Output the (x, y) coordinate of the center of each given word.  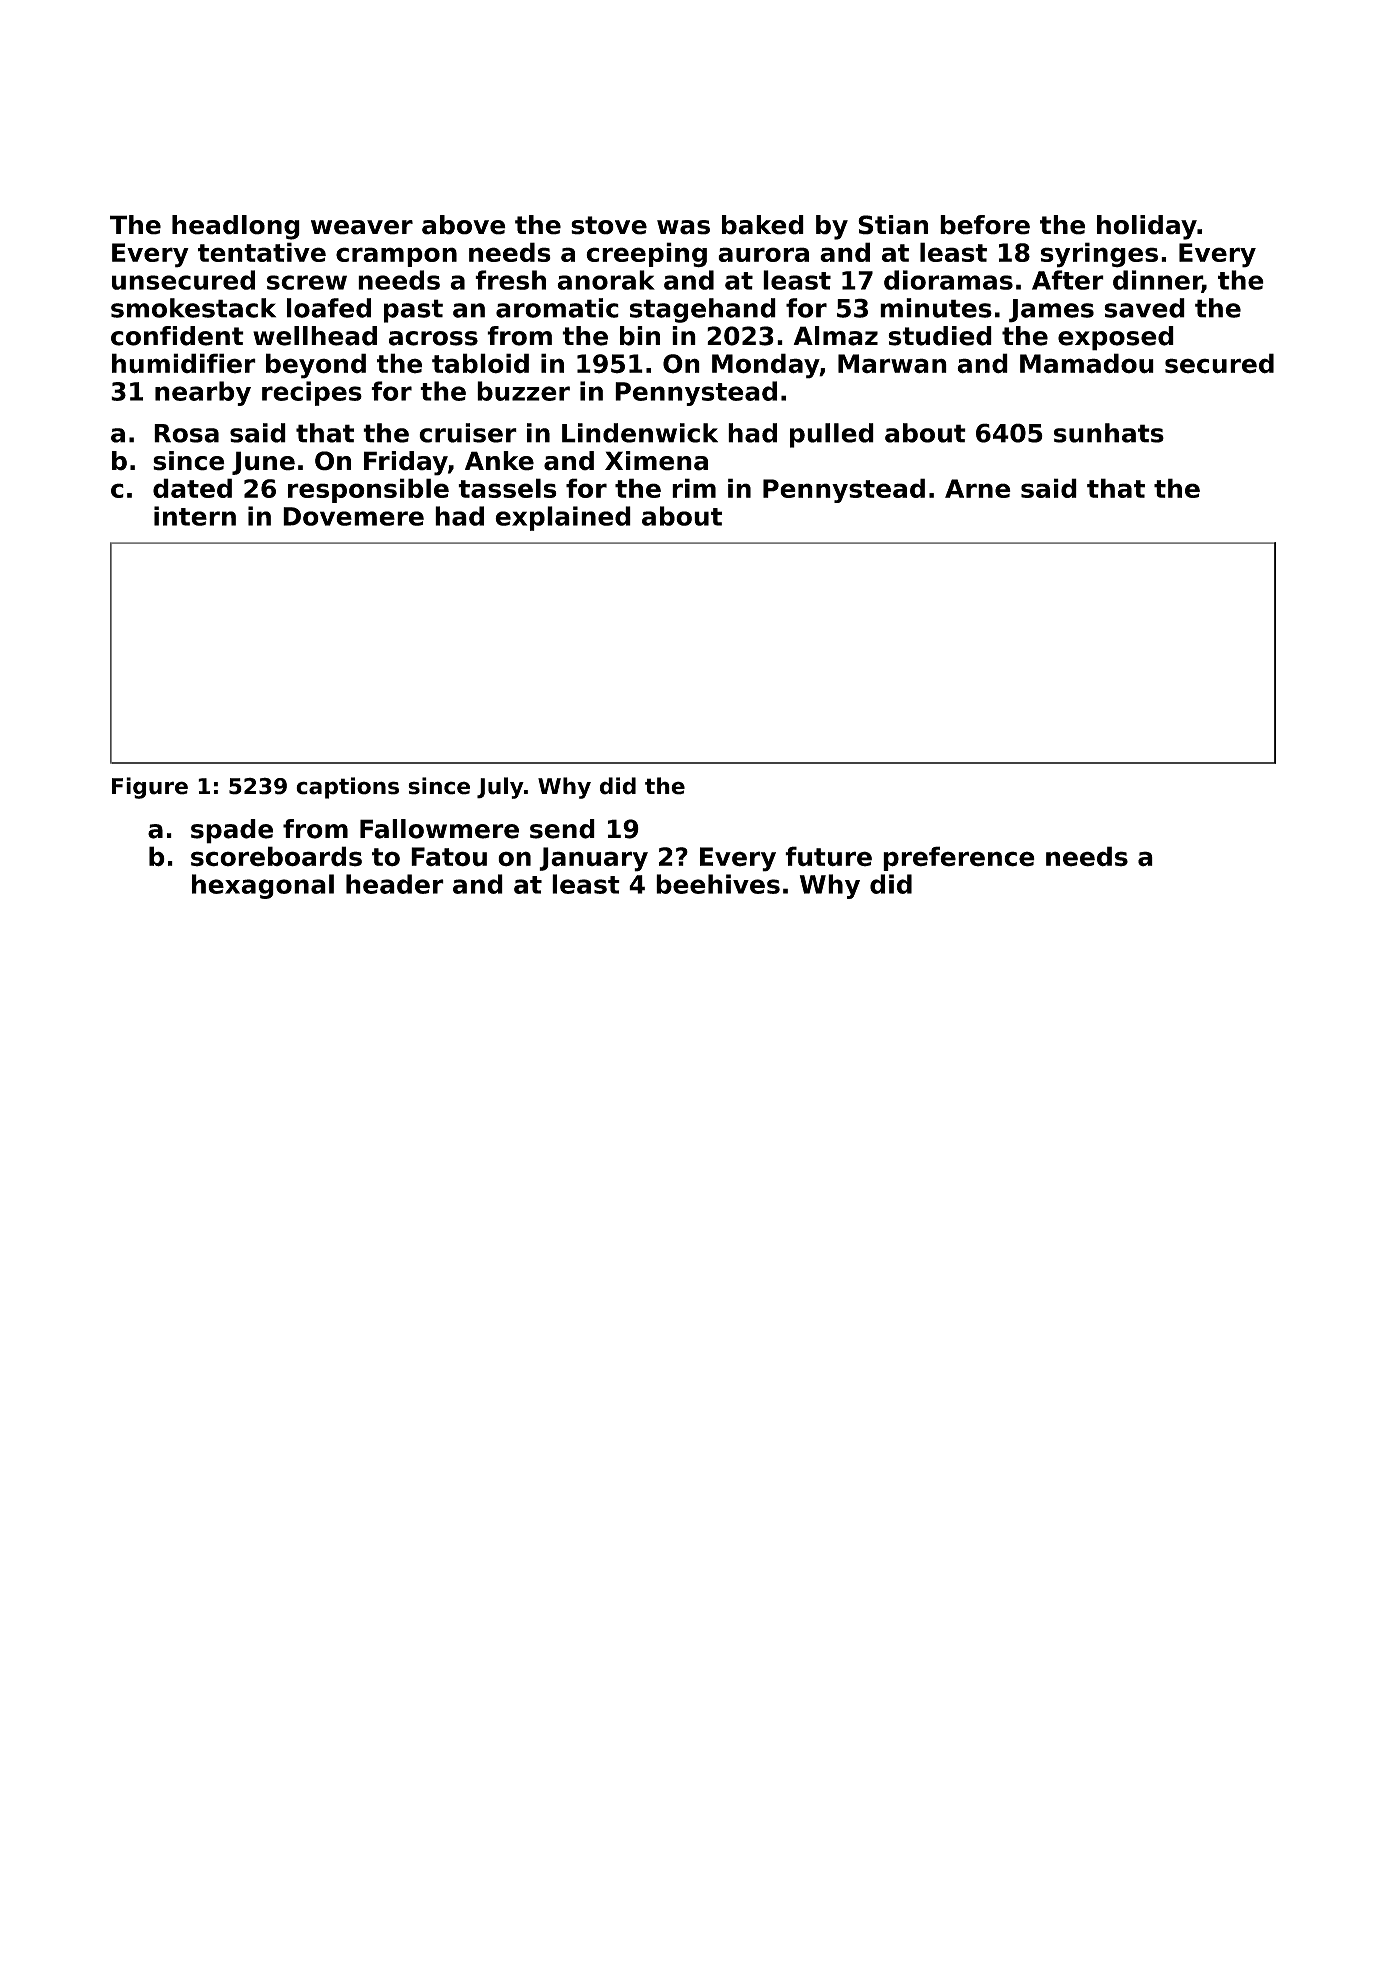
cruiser (468, 433)
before (985, 225)
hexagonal (263, 886)
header (395, 884)
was (683, 227)
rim (694, 488)
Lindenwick (640, 433)
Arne (978, 488)
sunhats (1109, 433)
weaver (362, 227)
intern (195, 516)
